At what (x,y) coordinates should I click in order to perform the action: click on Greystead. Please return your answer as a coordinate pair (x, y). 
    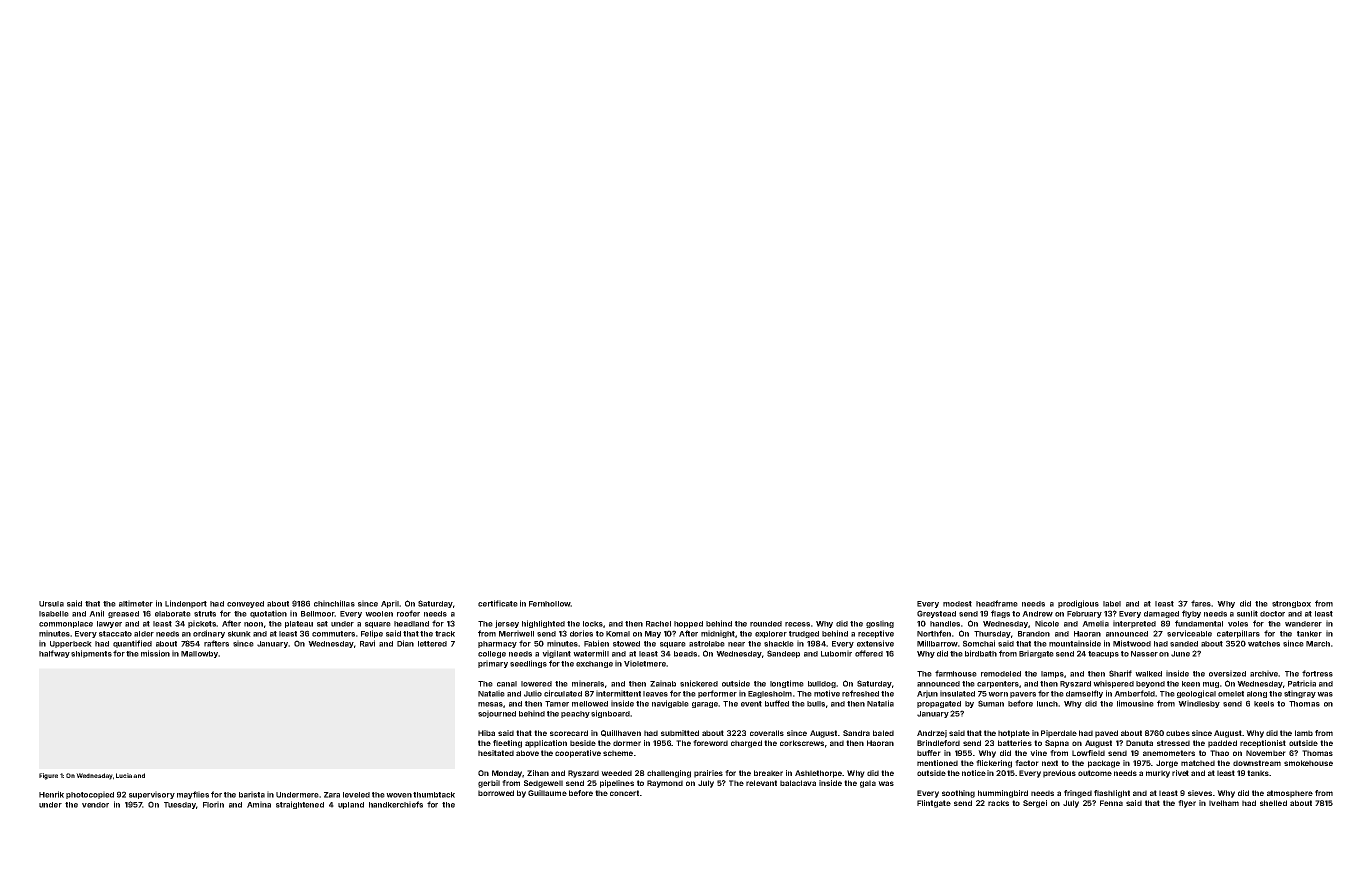
    Looking at the image, I should click on (936, 614).
